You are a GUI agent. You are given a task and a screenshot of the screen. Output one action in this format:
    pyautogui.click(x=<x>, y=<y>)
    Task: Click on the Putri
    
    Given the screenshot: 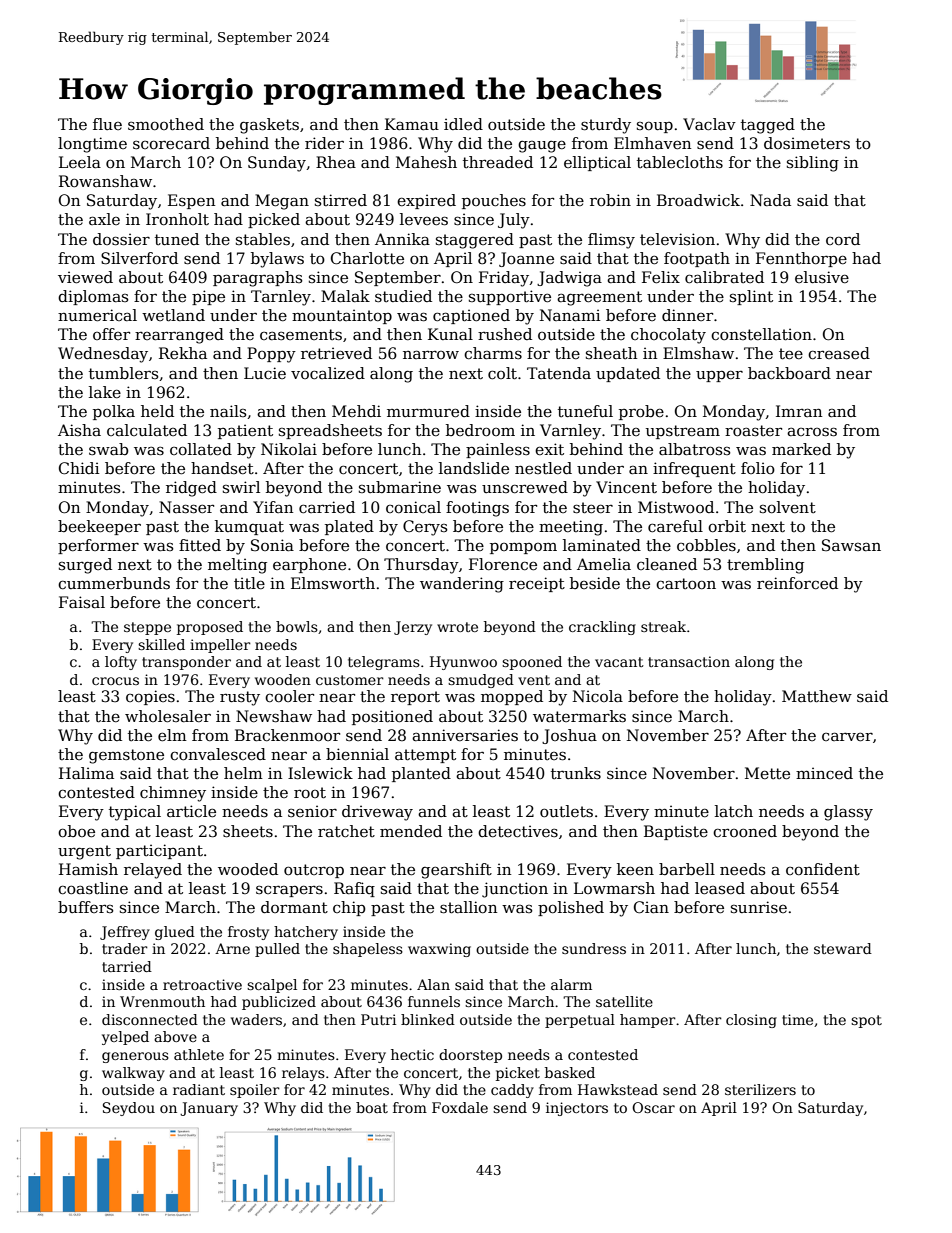 What is the action you would take?
    pyautogui.click(x=378, y=1019)
